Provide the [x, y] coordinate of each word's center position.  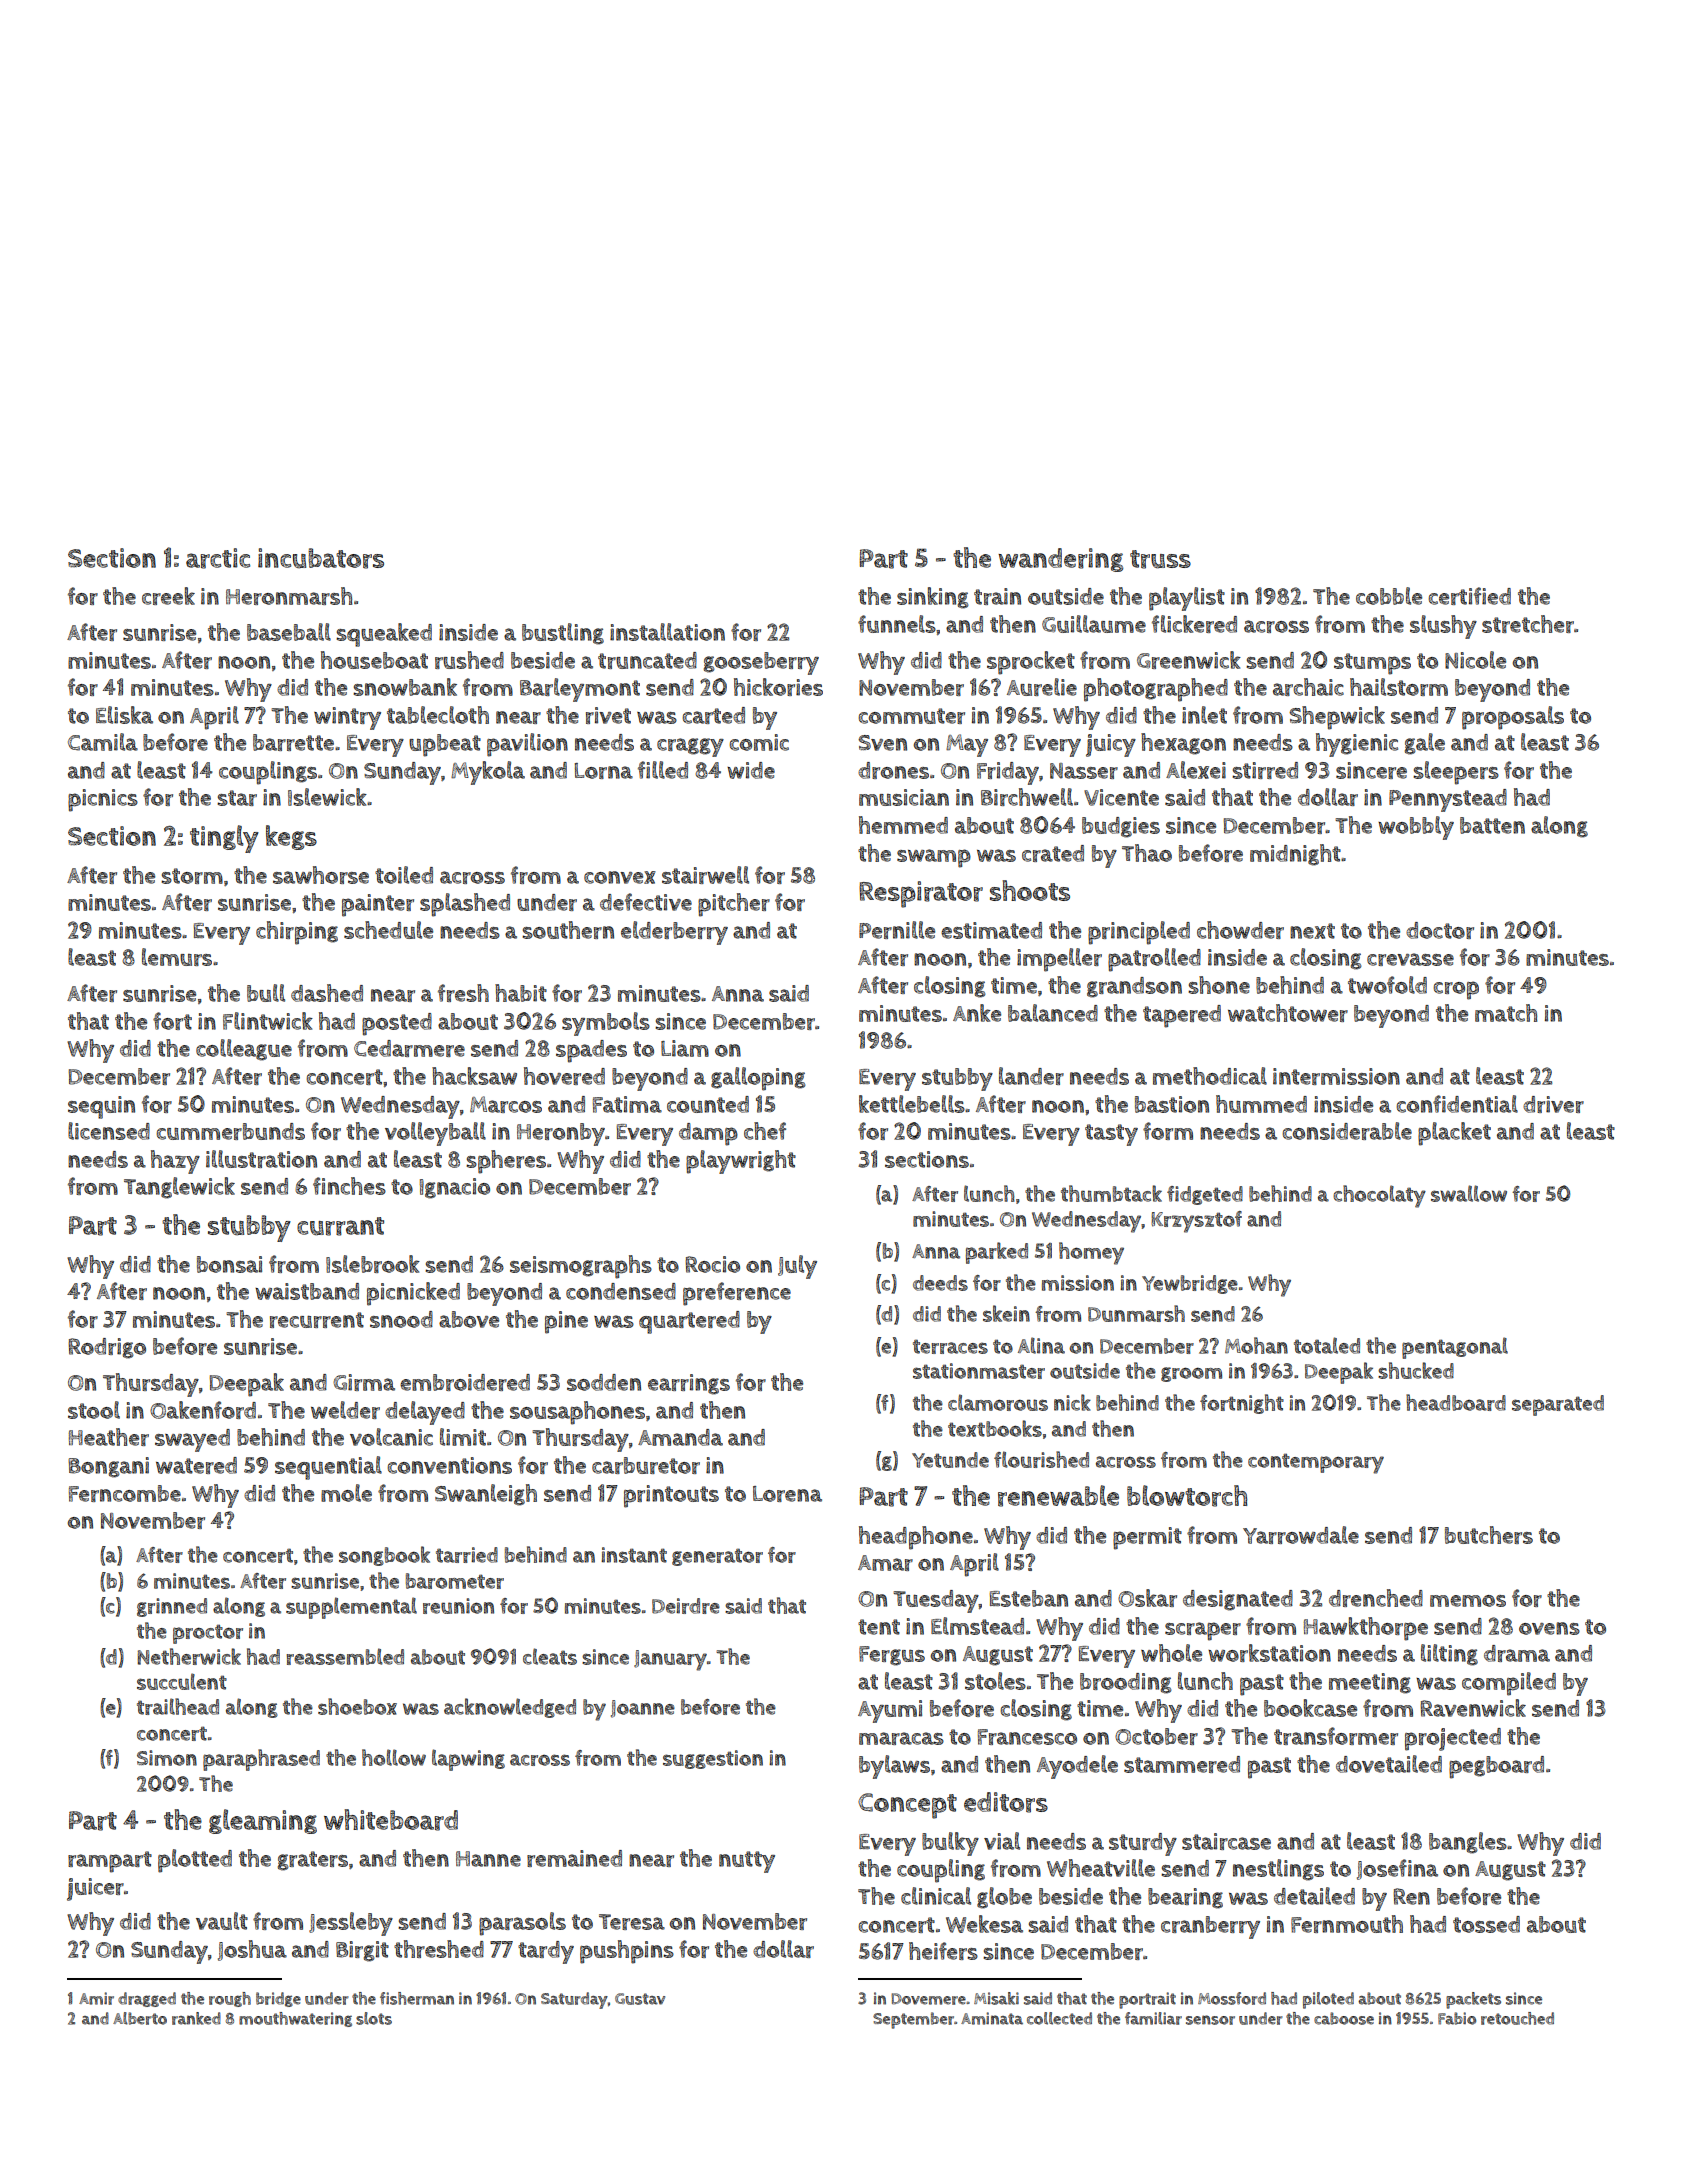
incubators [321, 558]
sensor [1210, 2020]
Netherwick [189, 1656]
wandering [1060, 560]
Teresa [632, 1922]
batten [1492, 825]
